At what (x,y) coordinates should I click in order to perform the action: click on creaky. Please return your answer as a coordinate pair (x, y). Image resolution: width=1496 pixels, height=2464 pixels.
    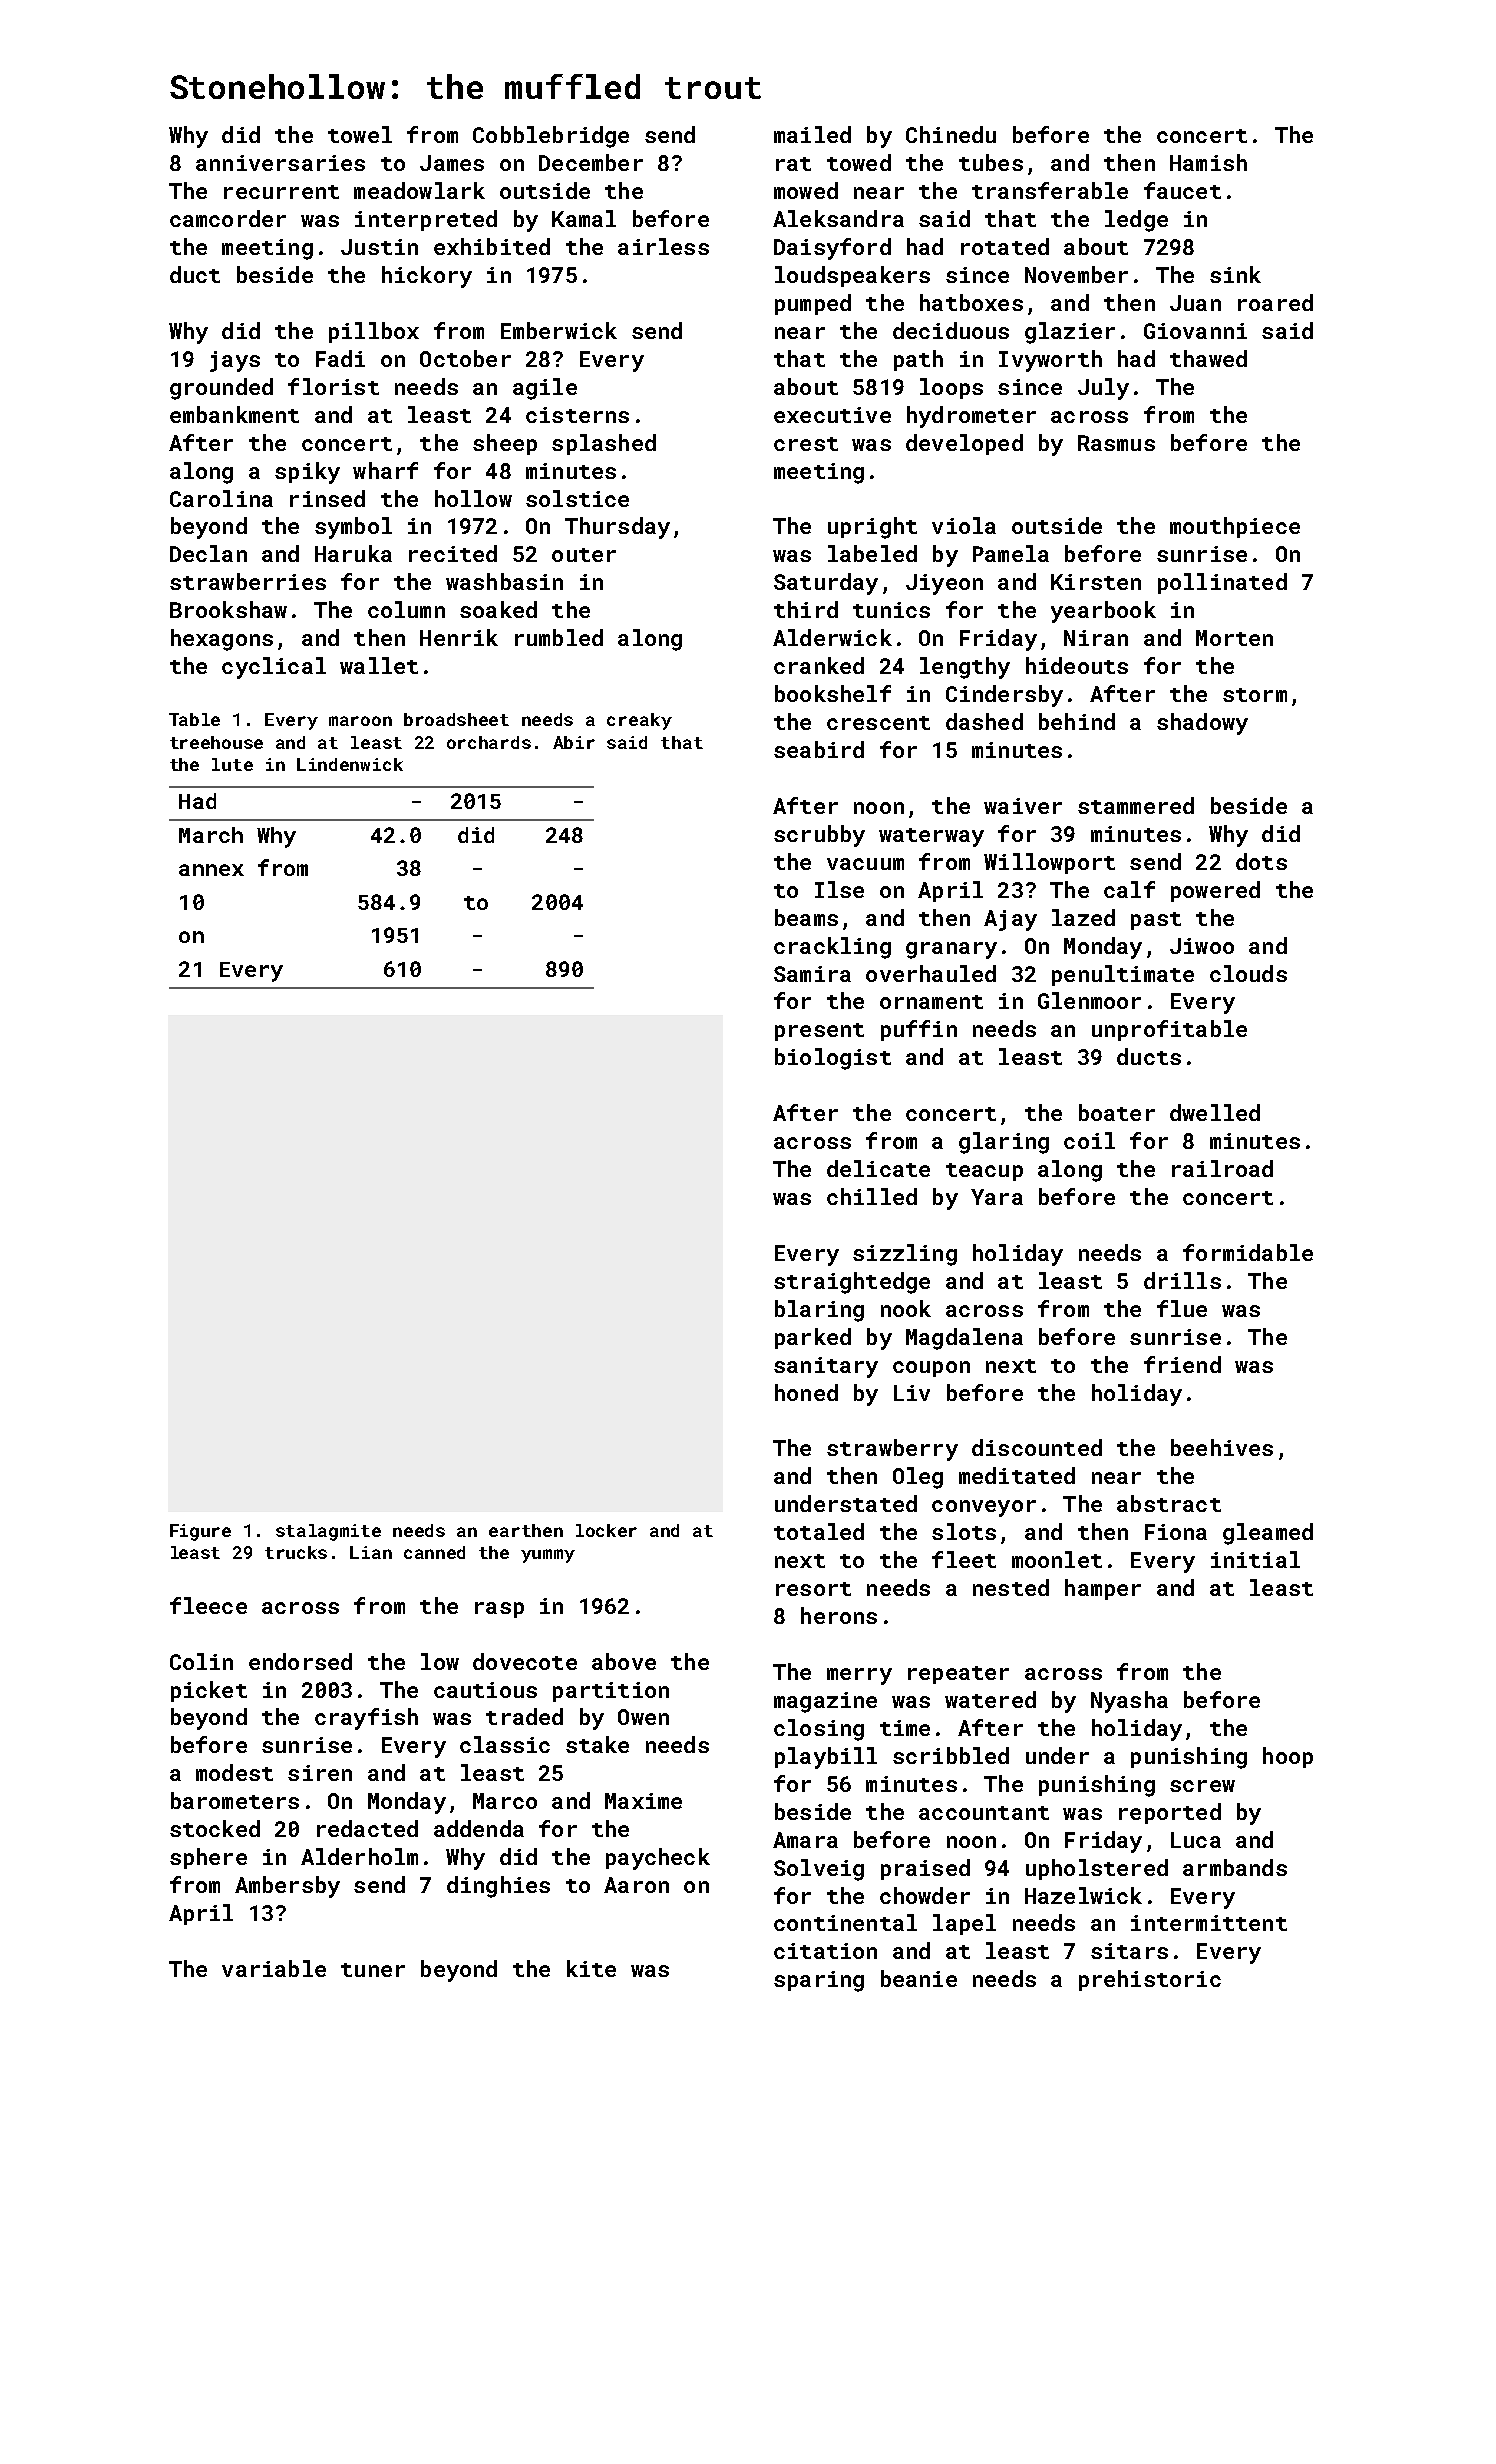
    Looking at the image, I should click on (639, 721).
